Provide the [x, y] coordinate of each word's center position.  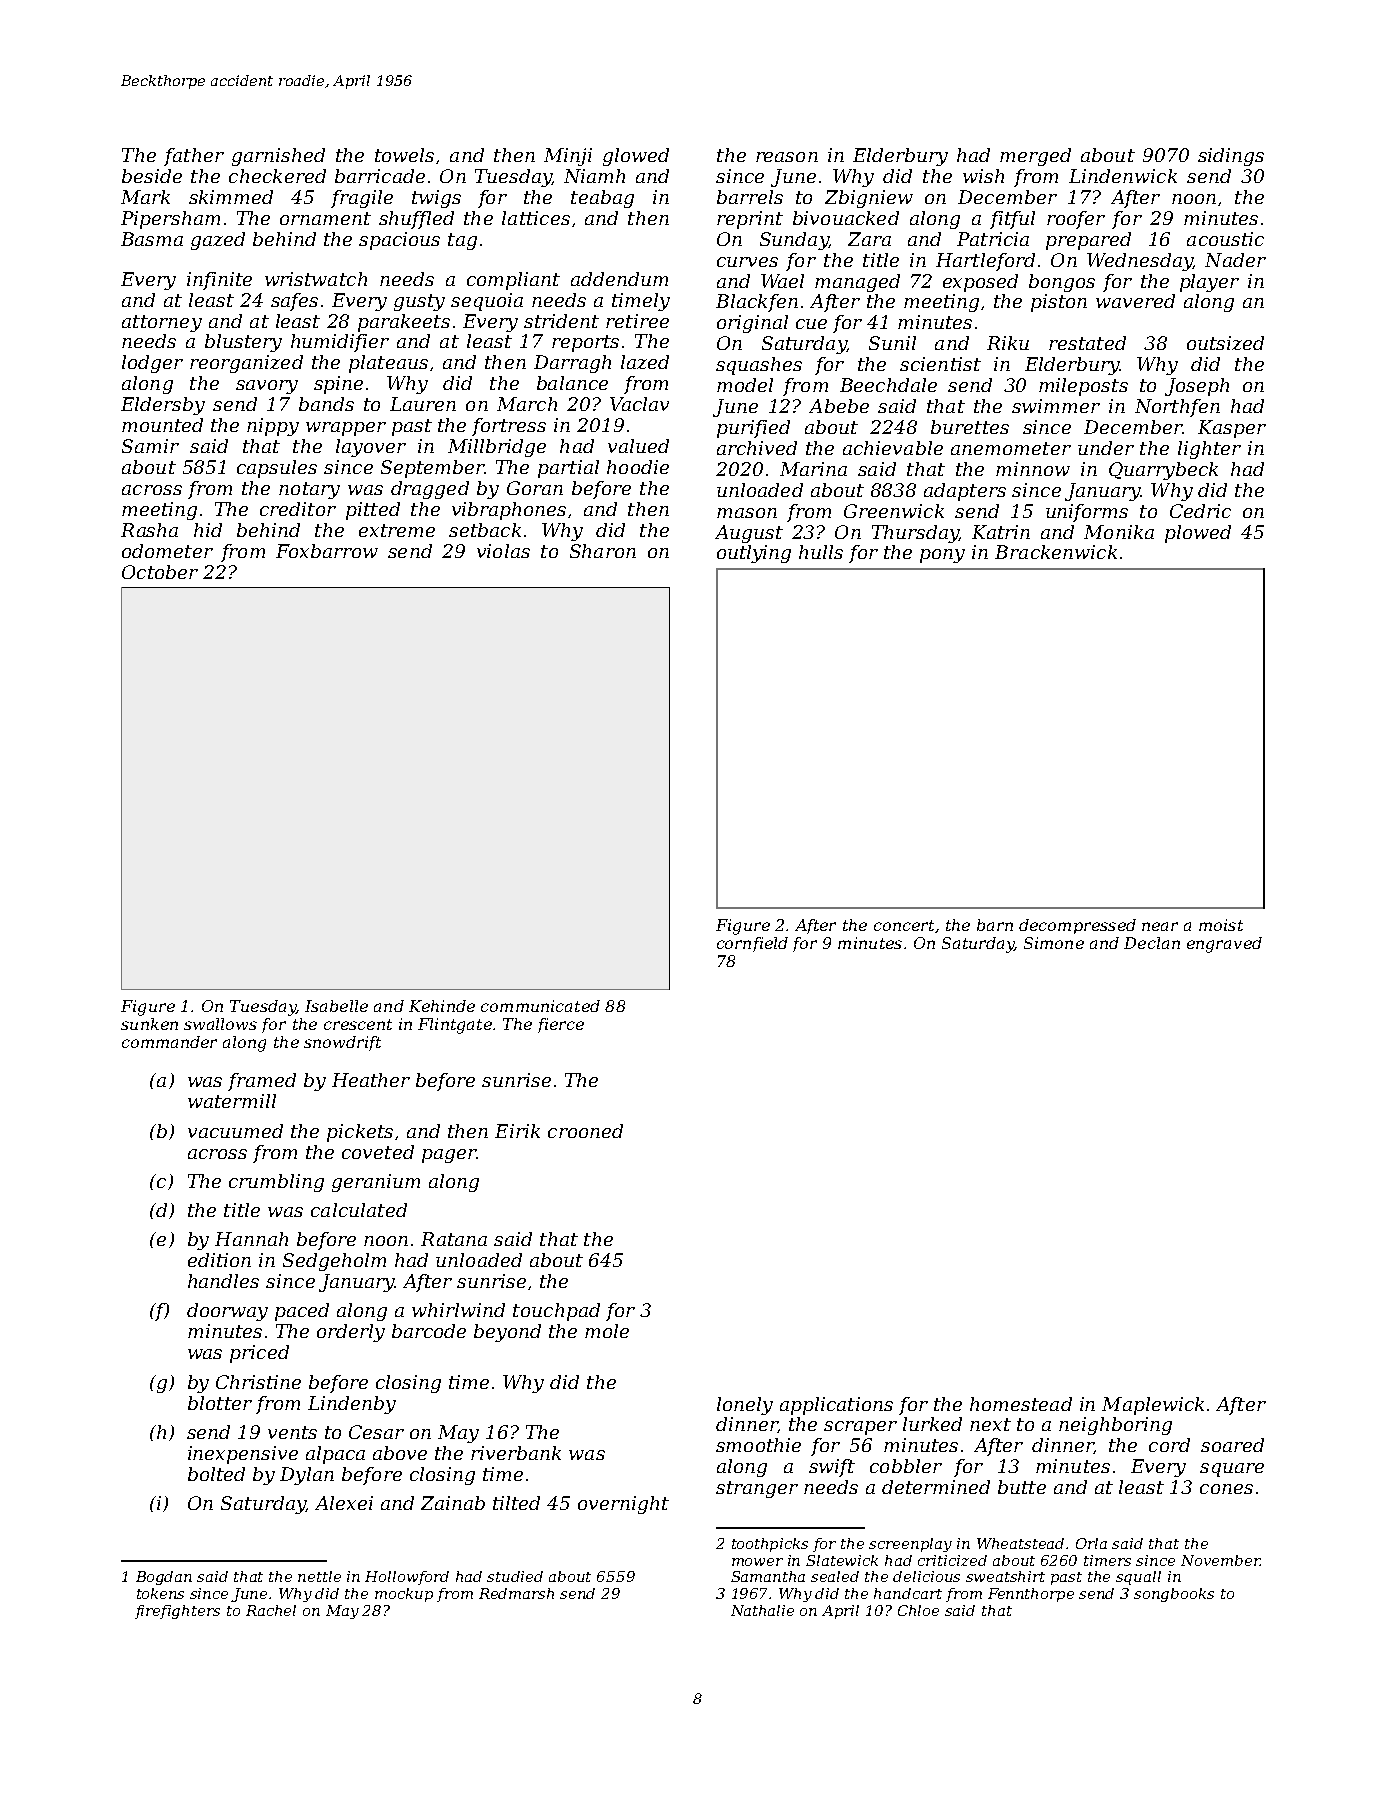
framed [262, 1082]
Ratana [454, 1239]
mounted [162, 425]
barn [995, 925]
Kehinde [442, 1006]
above [400, 1453]
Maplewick [1153, 1406]
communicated [540, 1006]
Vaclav [639, 404]
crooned [585, 1131]
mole [607, 1331]
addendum [619, 279]
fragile [362, 199]
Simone [1054, 943]
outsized [1225, 343]
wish [983, 176]
